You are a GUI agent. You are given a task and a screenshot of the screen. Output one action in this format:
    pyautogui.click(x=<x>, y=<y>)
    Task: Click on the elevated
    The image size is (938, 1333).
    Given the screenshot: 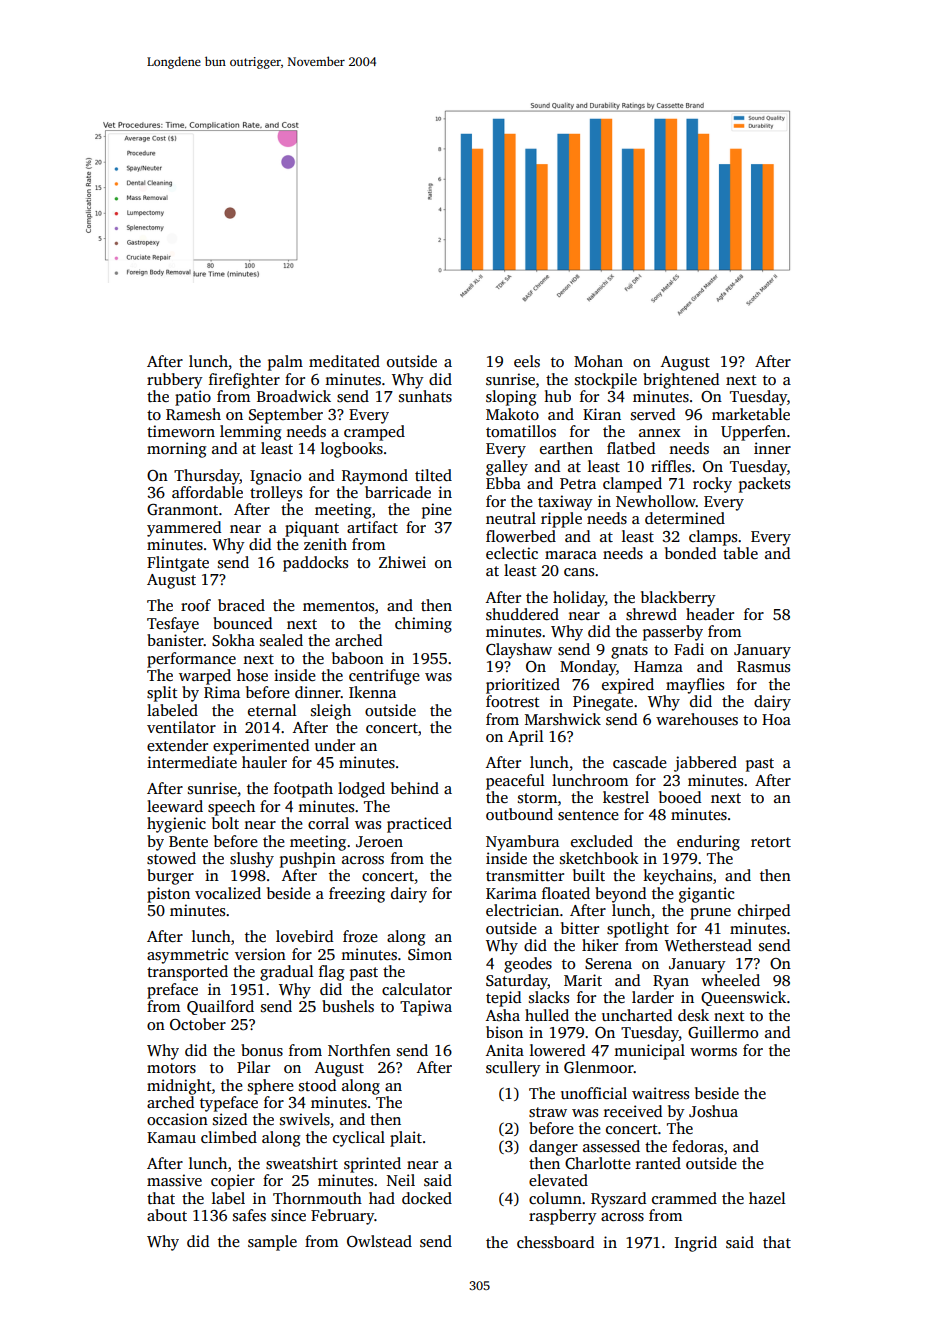 What is the action you would take?
    pyautogui.click(x=558, y=1180)
